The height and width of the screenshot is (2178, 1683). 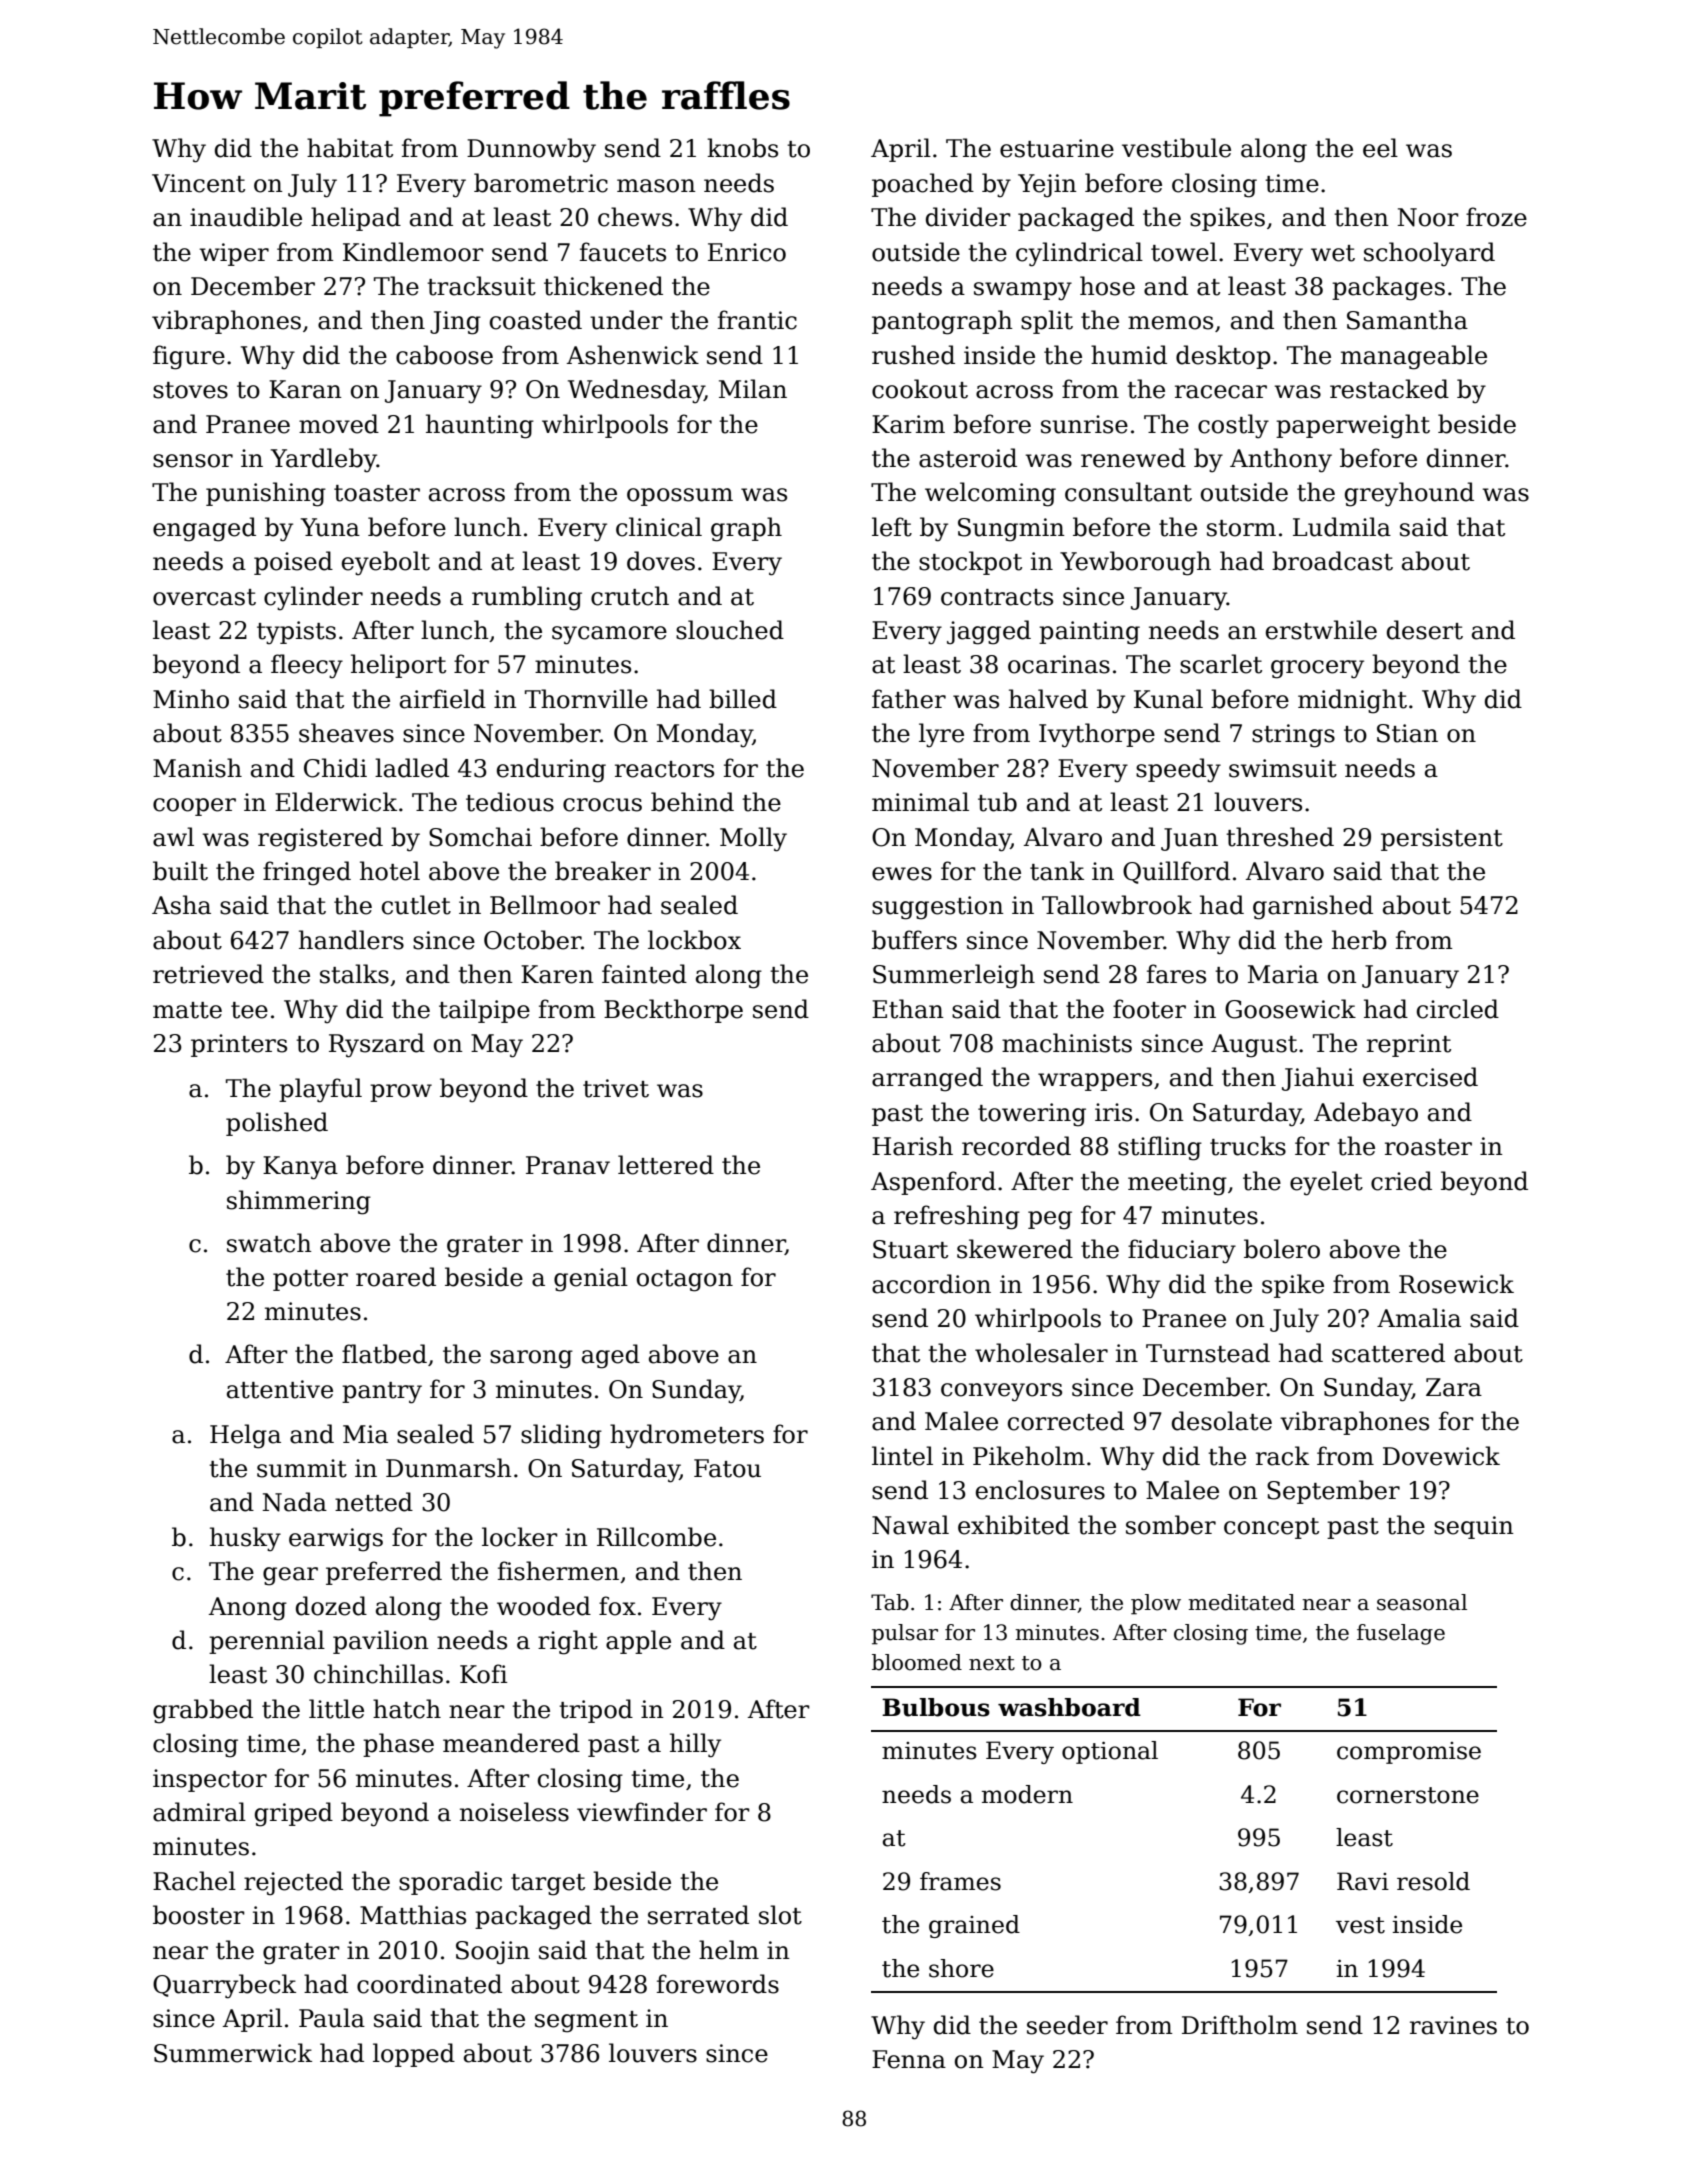 What do you see at coordinates (617, 1606) in the screenshot?
I see `fox` at bounding box center [617, 1606].
